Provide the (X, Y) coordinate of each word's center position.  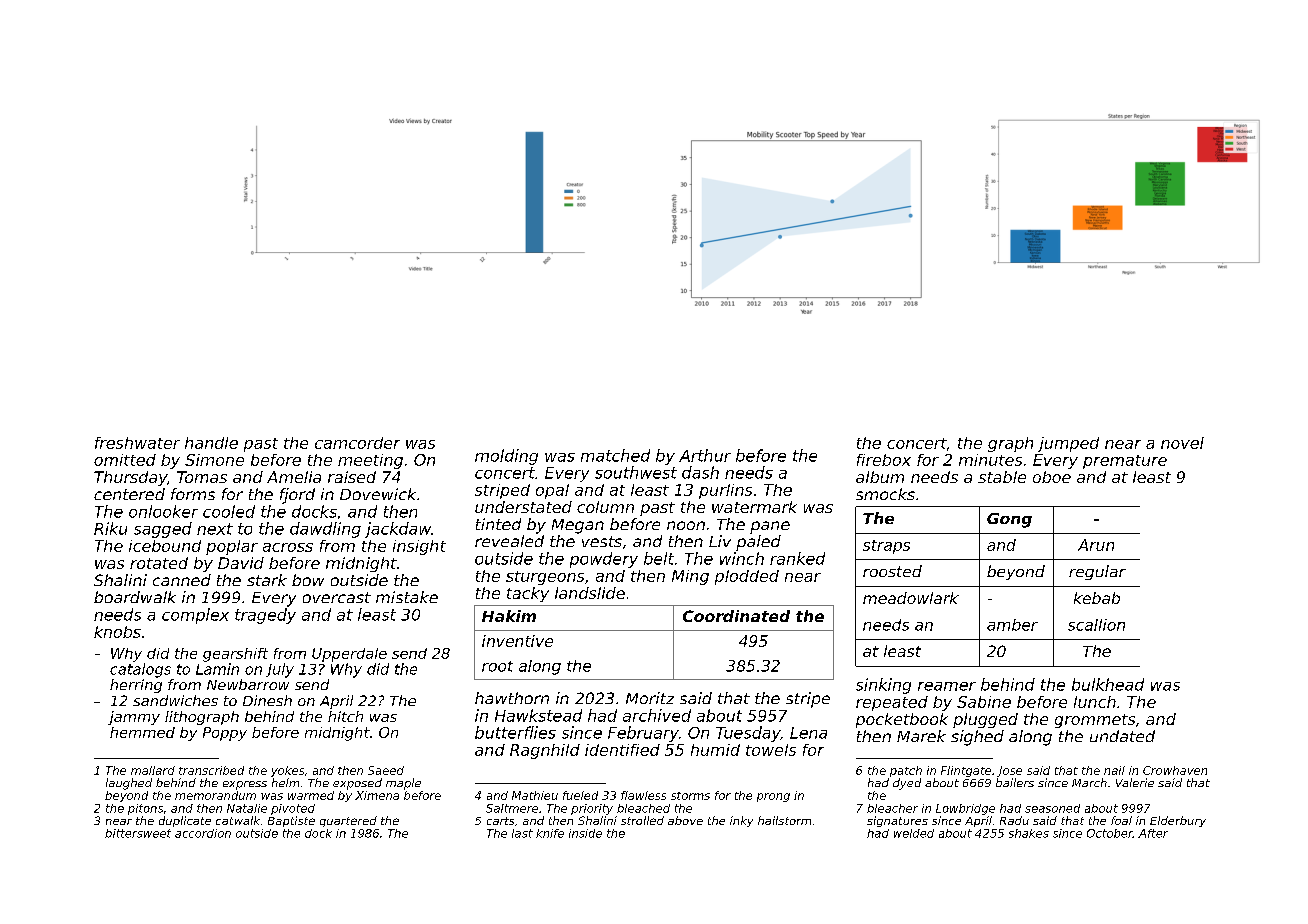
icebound (165, 546)
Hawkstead (538, 715)
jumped (1068, 444)
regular (1097, 572)
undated (1122, 736)
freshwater (137, 443)
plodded (747, 577)
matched (615, 455)
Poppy (225, 734)
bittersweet (138, 833)
